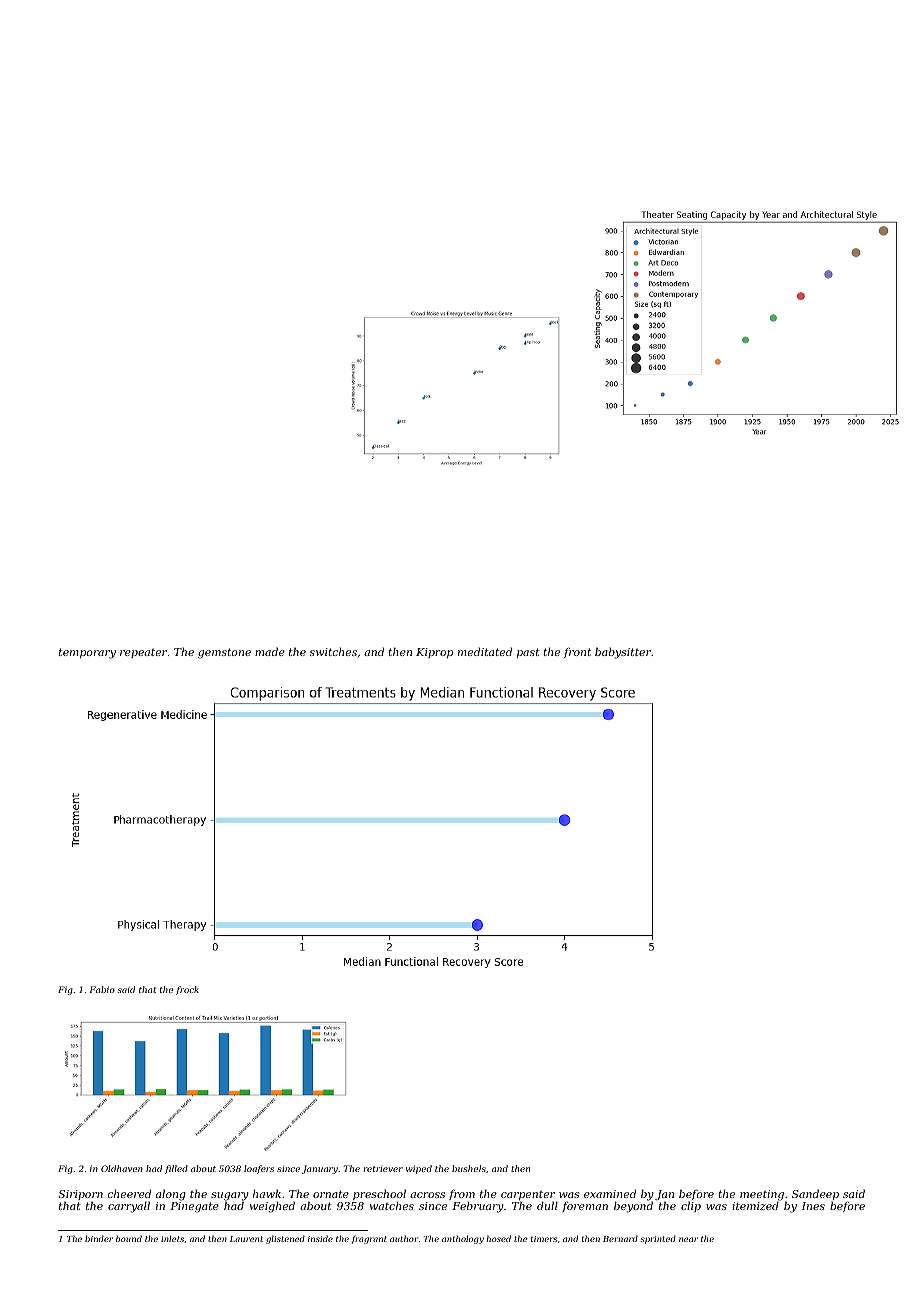  What do you see at coordinates (577, 653) in the screenshot?
I see `front` at bounding box center [577, 653].
